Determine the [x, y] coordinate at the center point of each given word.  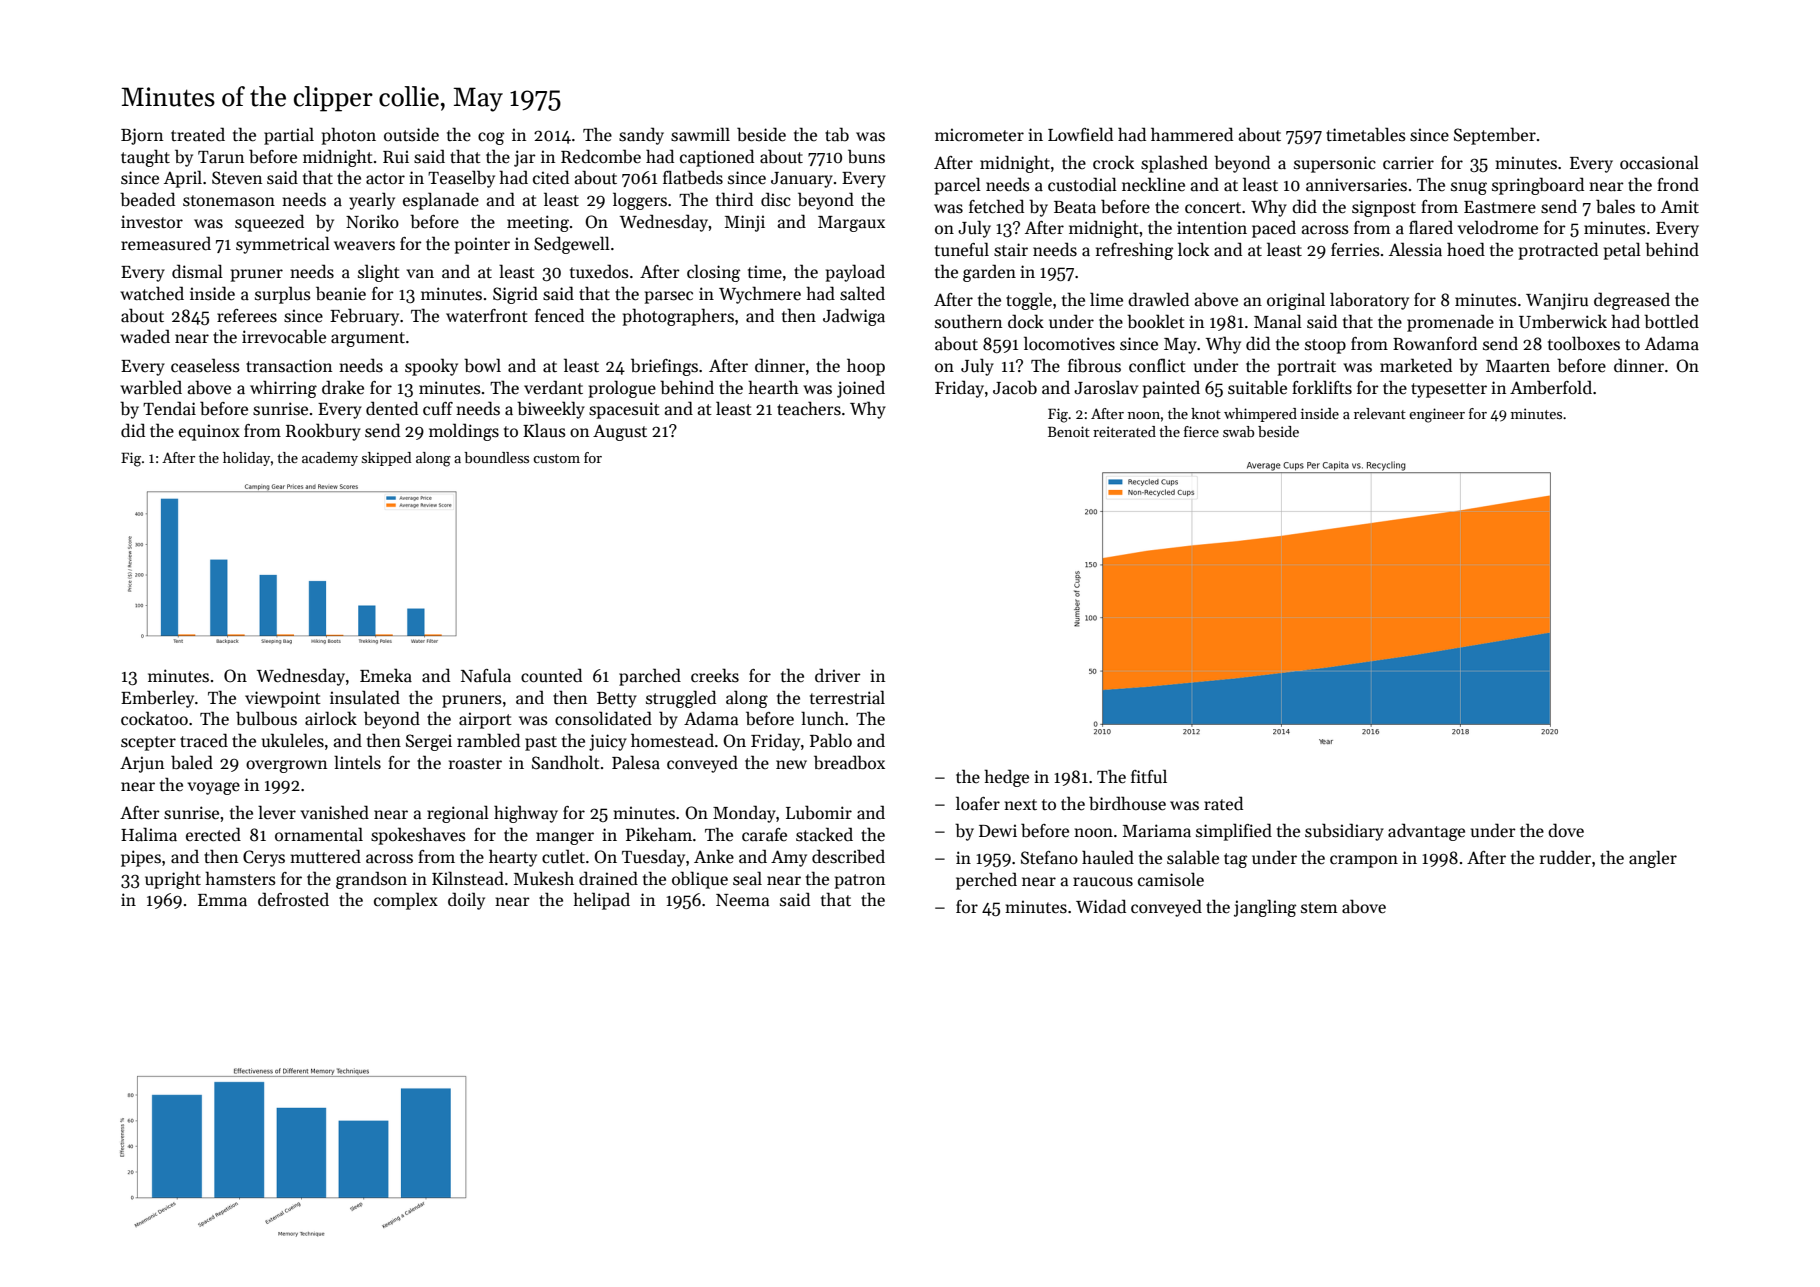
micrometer [979, 135]
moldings [464, 432]
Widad [1101, 906]
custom [556, 458]
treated [198, 134]
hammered [1192, 134]
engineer [1437, 415]
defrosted [293, 899]
